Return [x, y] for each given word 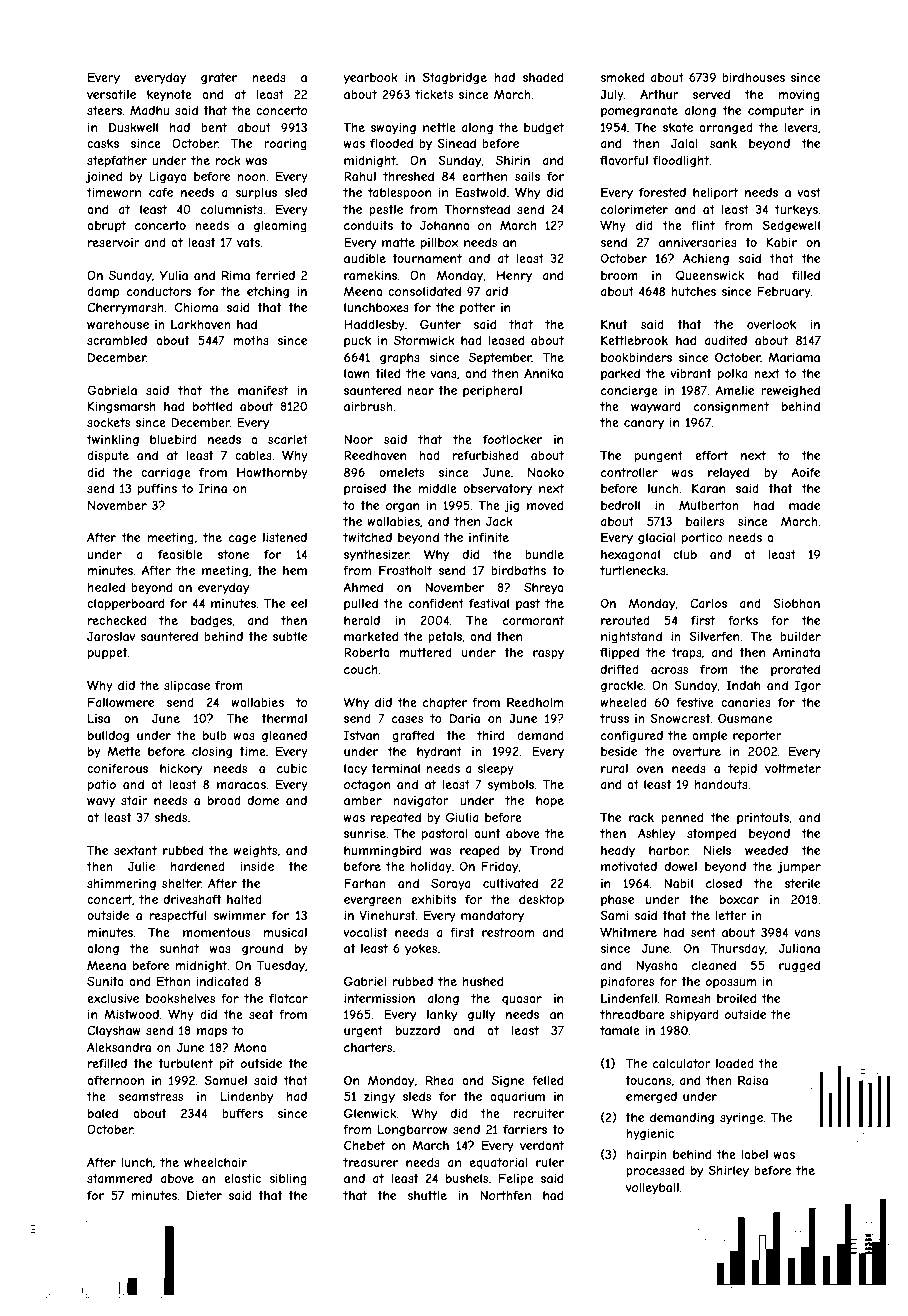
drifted [620, 669]
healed [106, 587]
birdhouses [753, 77]
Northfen [505, 1195]
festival [489, 603]
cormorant [533, 620]
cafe [161, 192]
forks [743, 620]
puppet [108, 654]
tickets [434, 94]
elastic [242, 1178]
